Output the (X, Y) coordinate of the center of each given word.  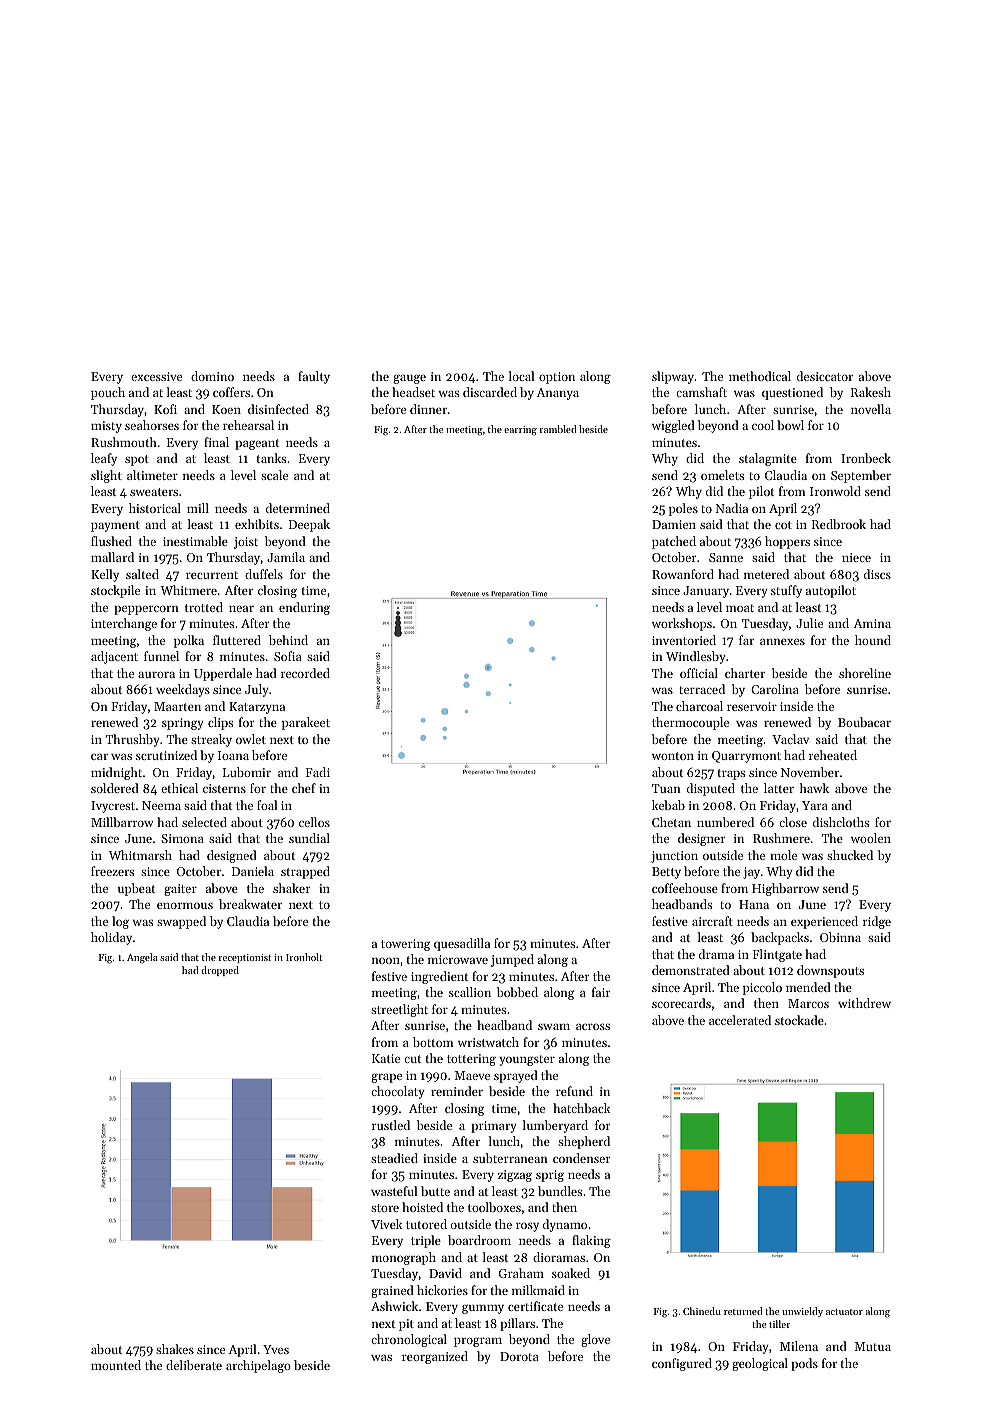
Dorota (519, 1356)
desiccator (825, 376)
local (521, 376)
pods (804, 1364)
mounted (116, 1365)
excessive (156, 376)
